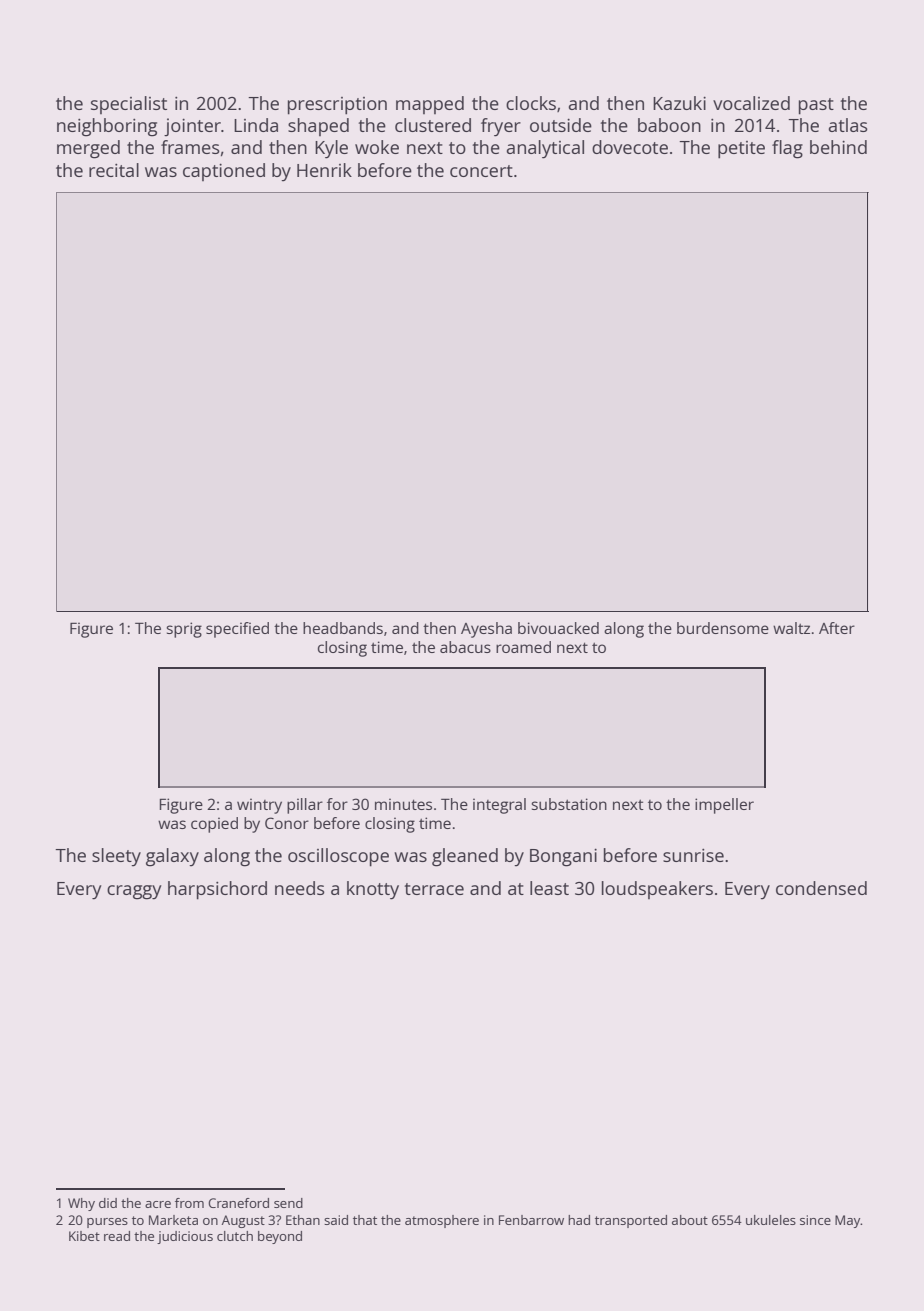  I want to click on atlas, so click(848, 125).
